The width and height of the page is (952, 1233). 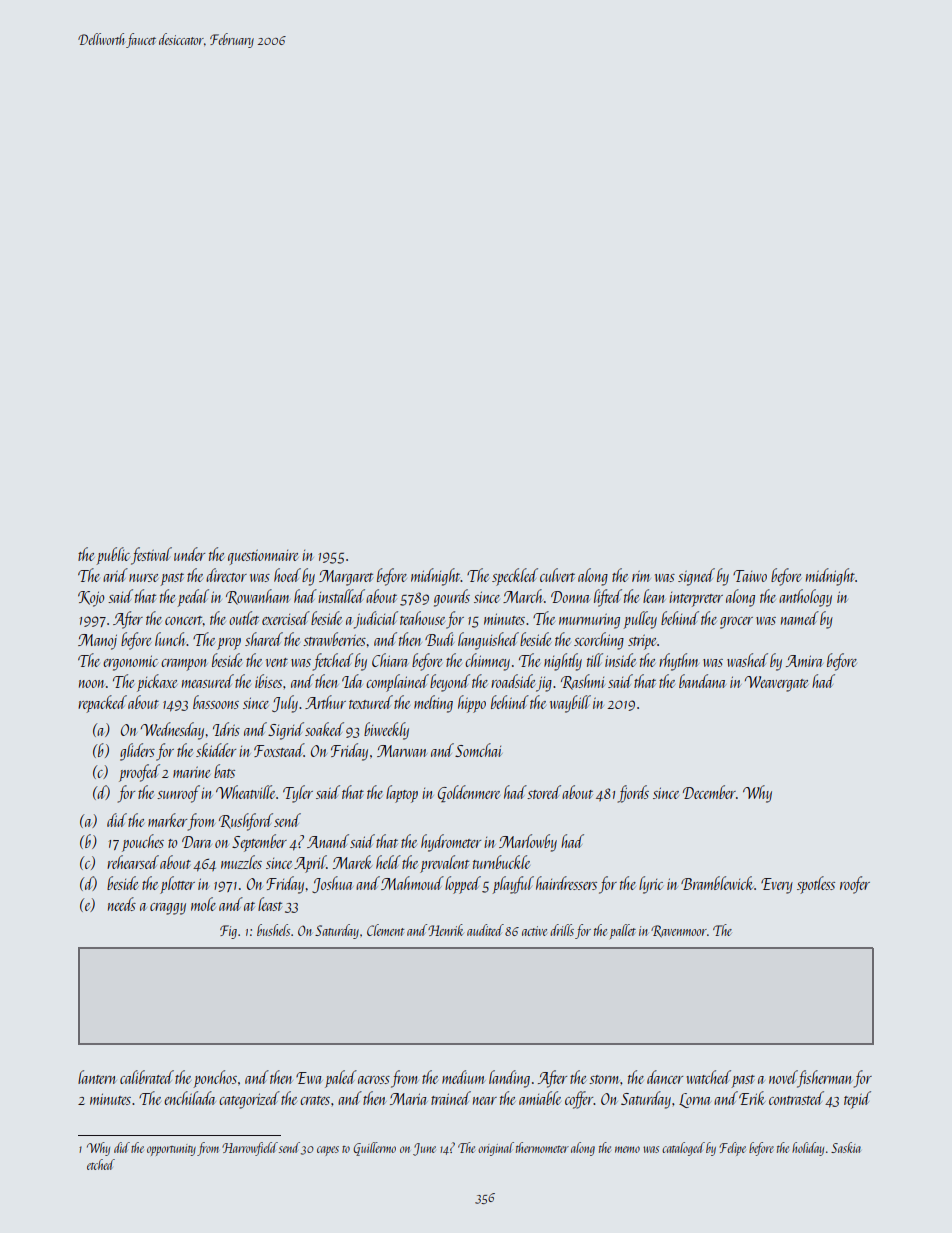 I want to click on amiable, so click(x=540, y=1098).
